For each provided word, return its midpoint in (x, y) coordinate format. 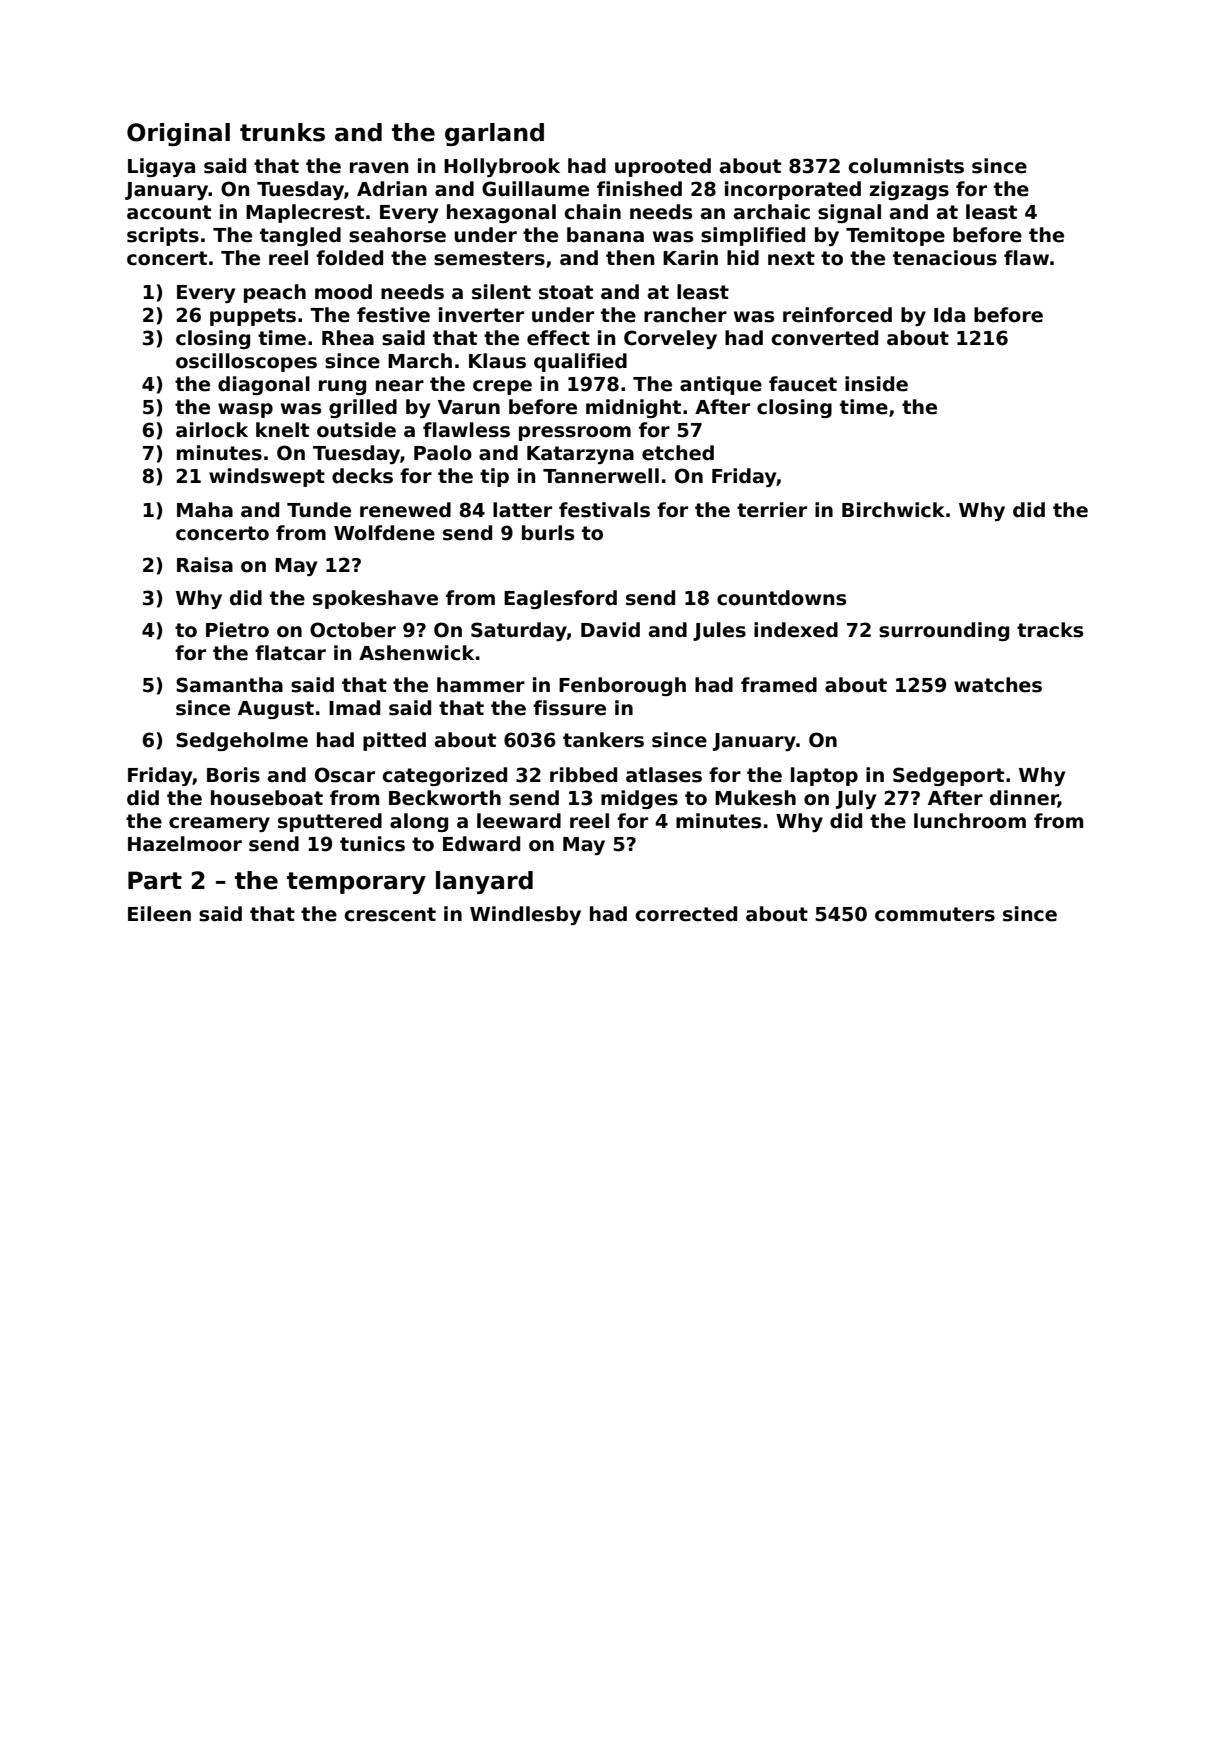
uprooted (663, 167)
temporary (356, 883)
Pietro (237, 630)
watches (998, 685)
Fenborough (622, 686)
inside (876, 384)
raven (379, 168)
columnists (906, 166)
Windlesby (525, 915)
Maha (205, 510)
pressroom (575, 433)
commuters (935, 914)
